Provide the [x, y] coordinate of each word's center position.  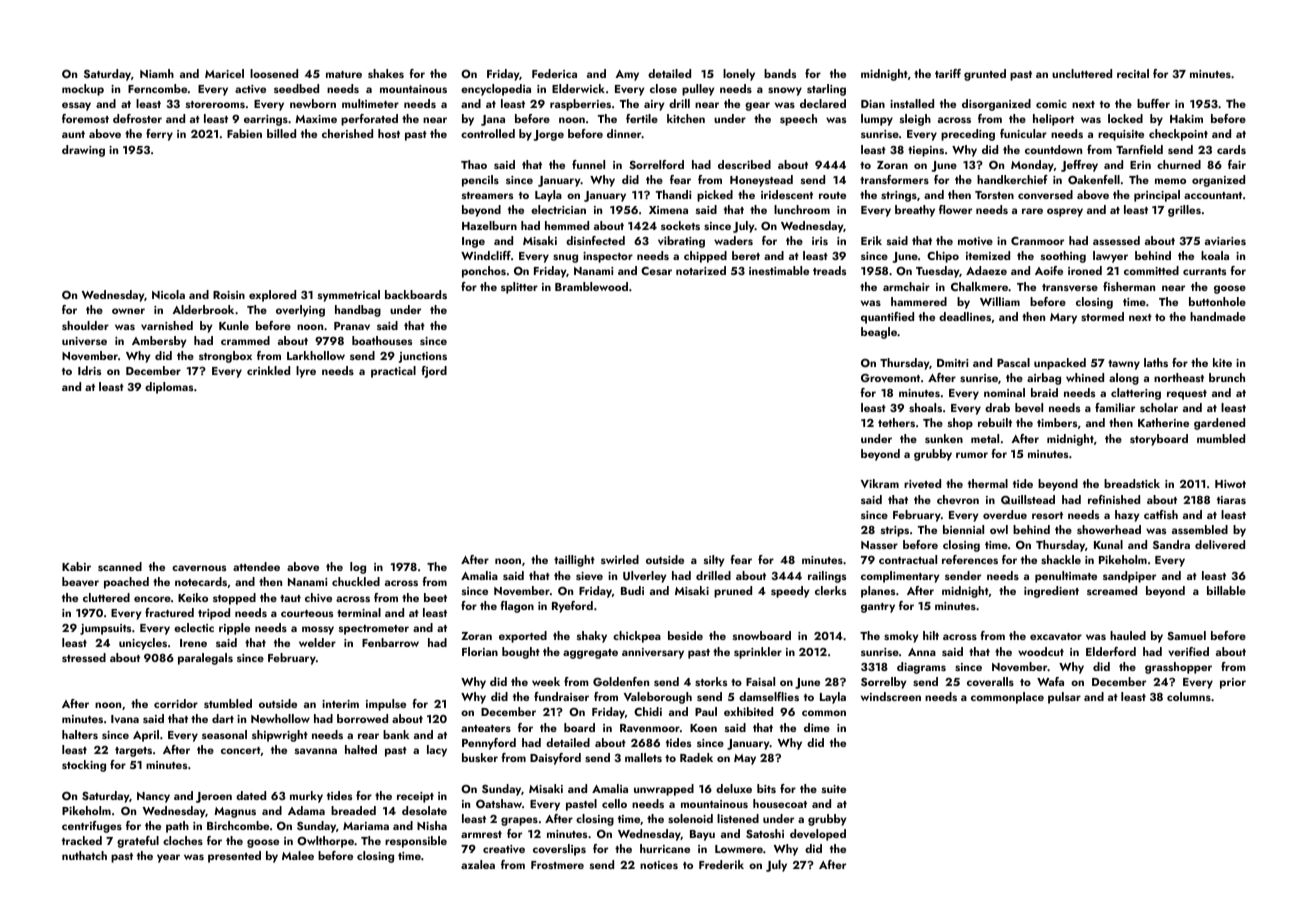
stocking [84, 766]
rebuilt [995, 422]
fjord [434, 372]
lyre [306, 372]
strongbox [225, 357]
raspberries [580, 105]
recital [1133, 73]
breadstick [1132, 483]
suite [834, 789]
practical [393, 372]
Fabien [244, 133]
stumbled [228, 703]
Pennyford [489, 744]
